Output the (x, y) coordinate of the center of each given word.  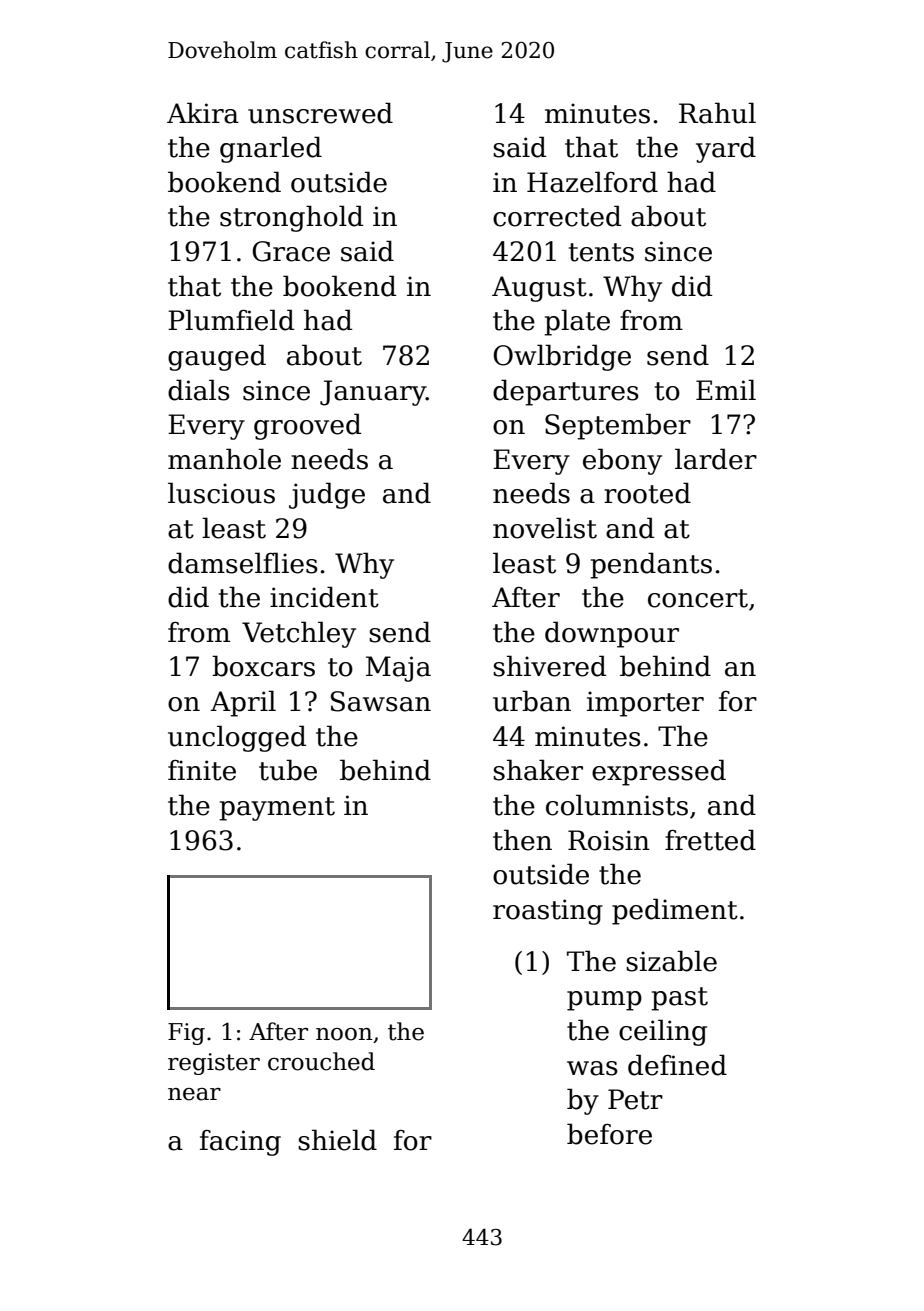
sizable (671, 961)
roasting (548, 912)
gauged (217, 357)
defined (677, 1065)
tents (601, 252)
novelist (545, 528)
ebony (622, 461)
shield (337, 1140)
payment (277, 809)
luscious (221, 493)
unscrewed (320, 113)
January (373, 393)
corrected (557, 216)
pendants (651, 565)
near (194, 1094)
